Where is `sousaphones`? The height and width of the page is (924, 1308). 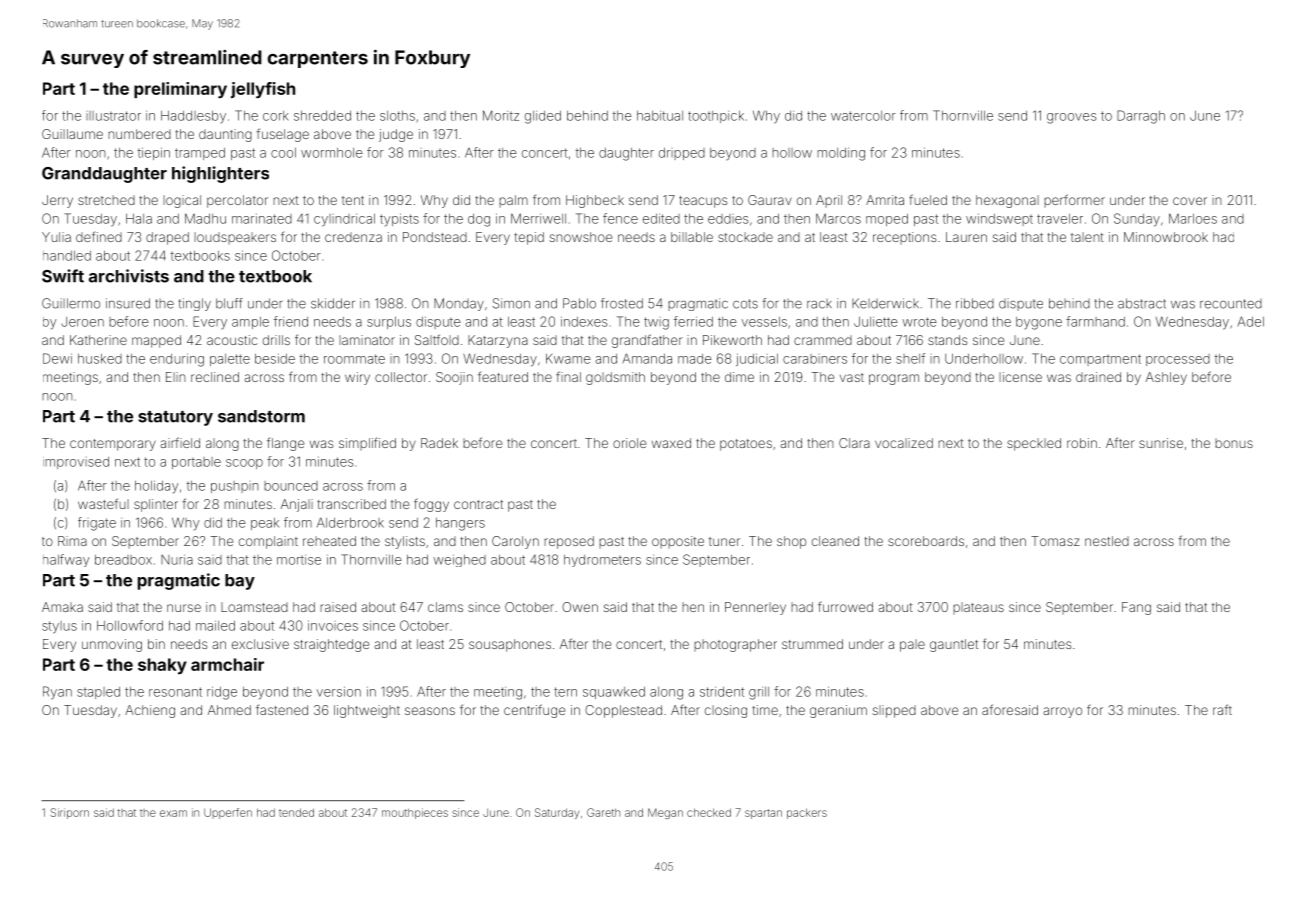
sousaphones is located at coordinates (510, 645).
